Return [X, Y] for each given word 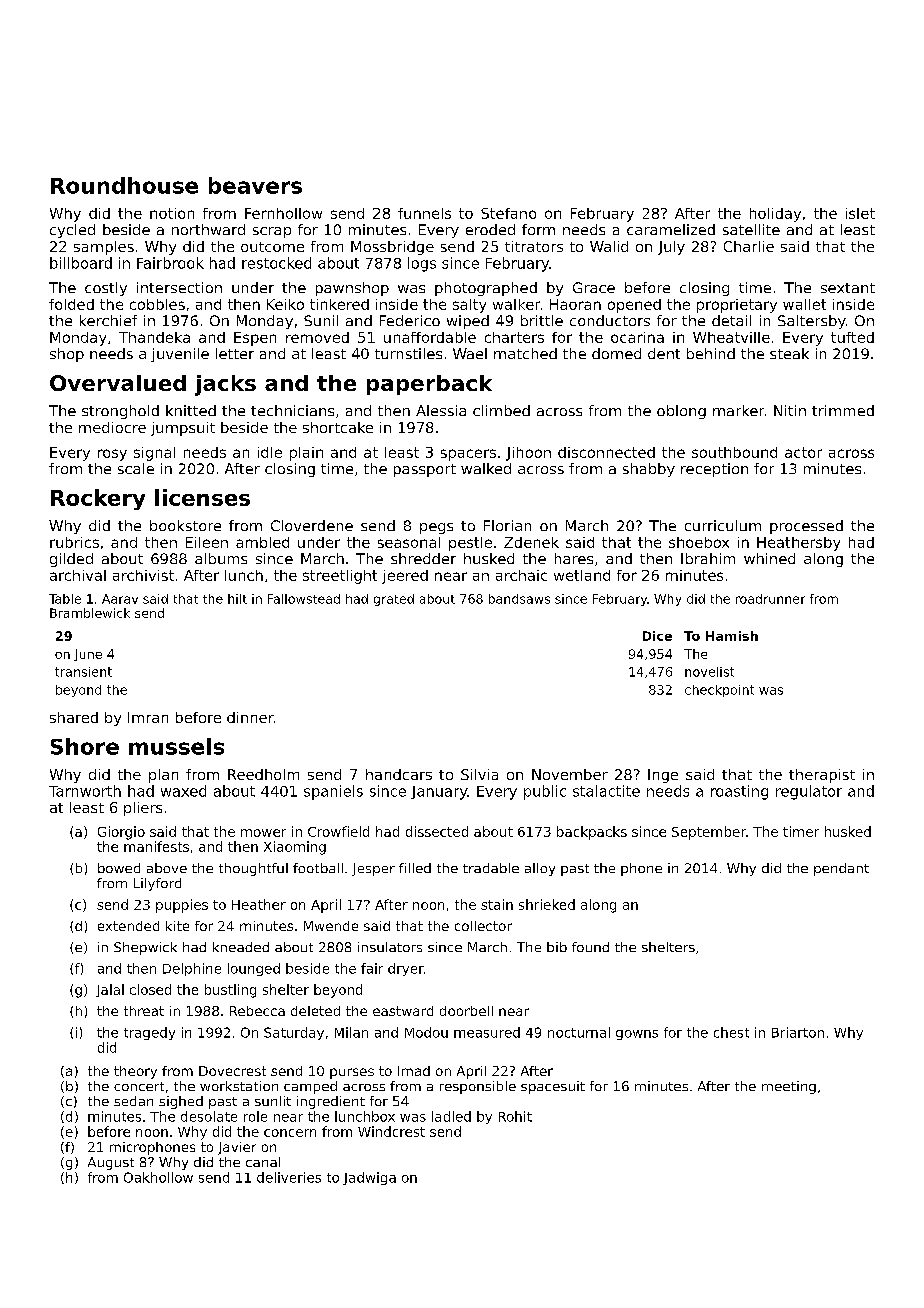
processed [806, 527]
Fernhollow [283, 213]
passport [425, 470]
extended [128, 926]
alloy [540, 869]
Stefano [508, 213]
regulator [809, 792]
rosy [112, 455]
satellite [751, 229]
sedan [133, 1101]
